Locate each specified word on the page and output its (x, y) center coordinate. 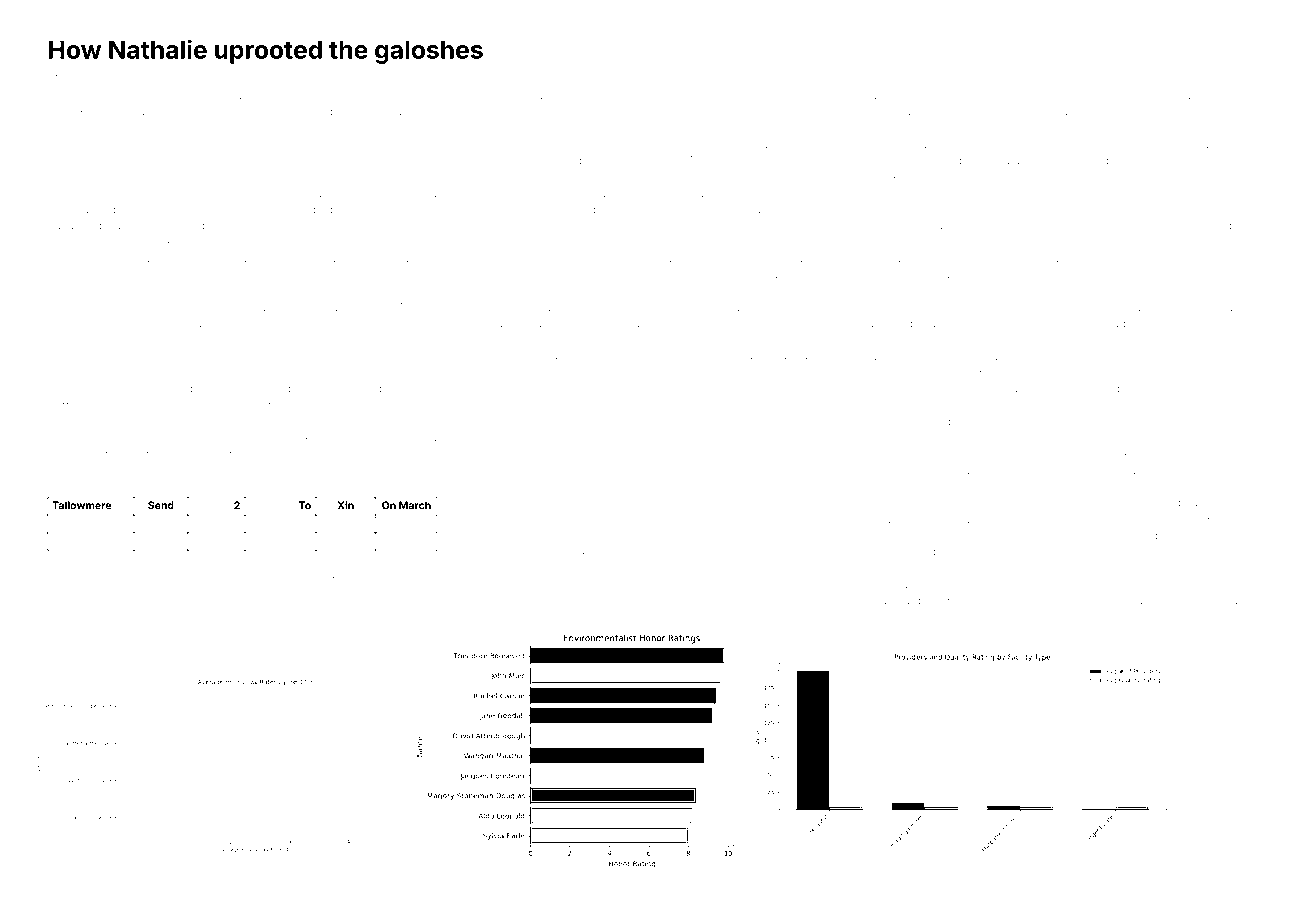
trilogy (915, 308)
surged (1186, 308)
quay (1126, 391)
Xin (346, 505)
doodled (1175, 503)
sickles (682, 95)
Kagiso (66, 390)
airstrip (180, 576)
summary (1147, 146)
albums (1201, 160)
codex (172, 96)
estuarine (764, 145)
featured (70, 144)
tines (60, 275)
